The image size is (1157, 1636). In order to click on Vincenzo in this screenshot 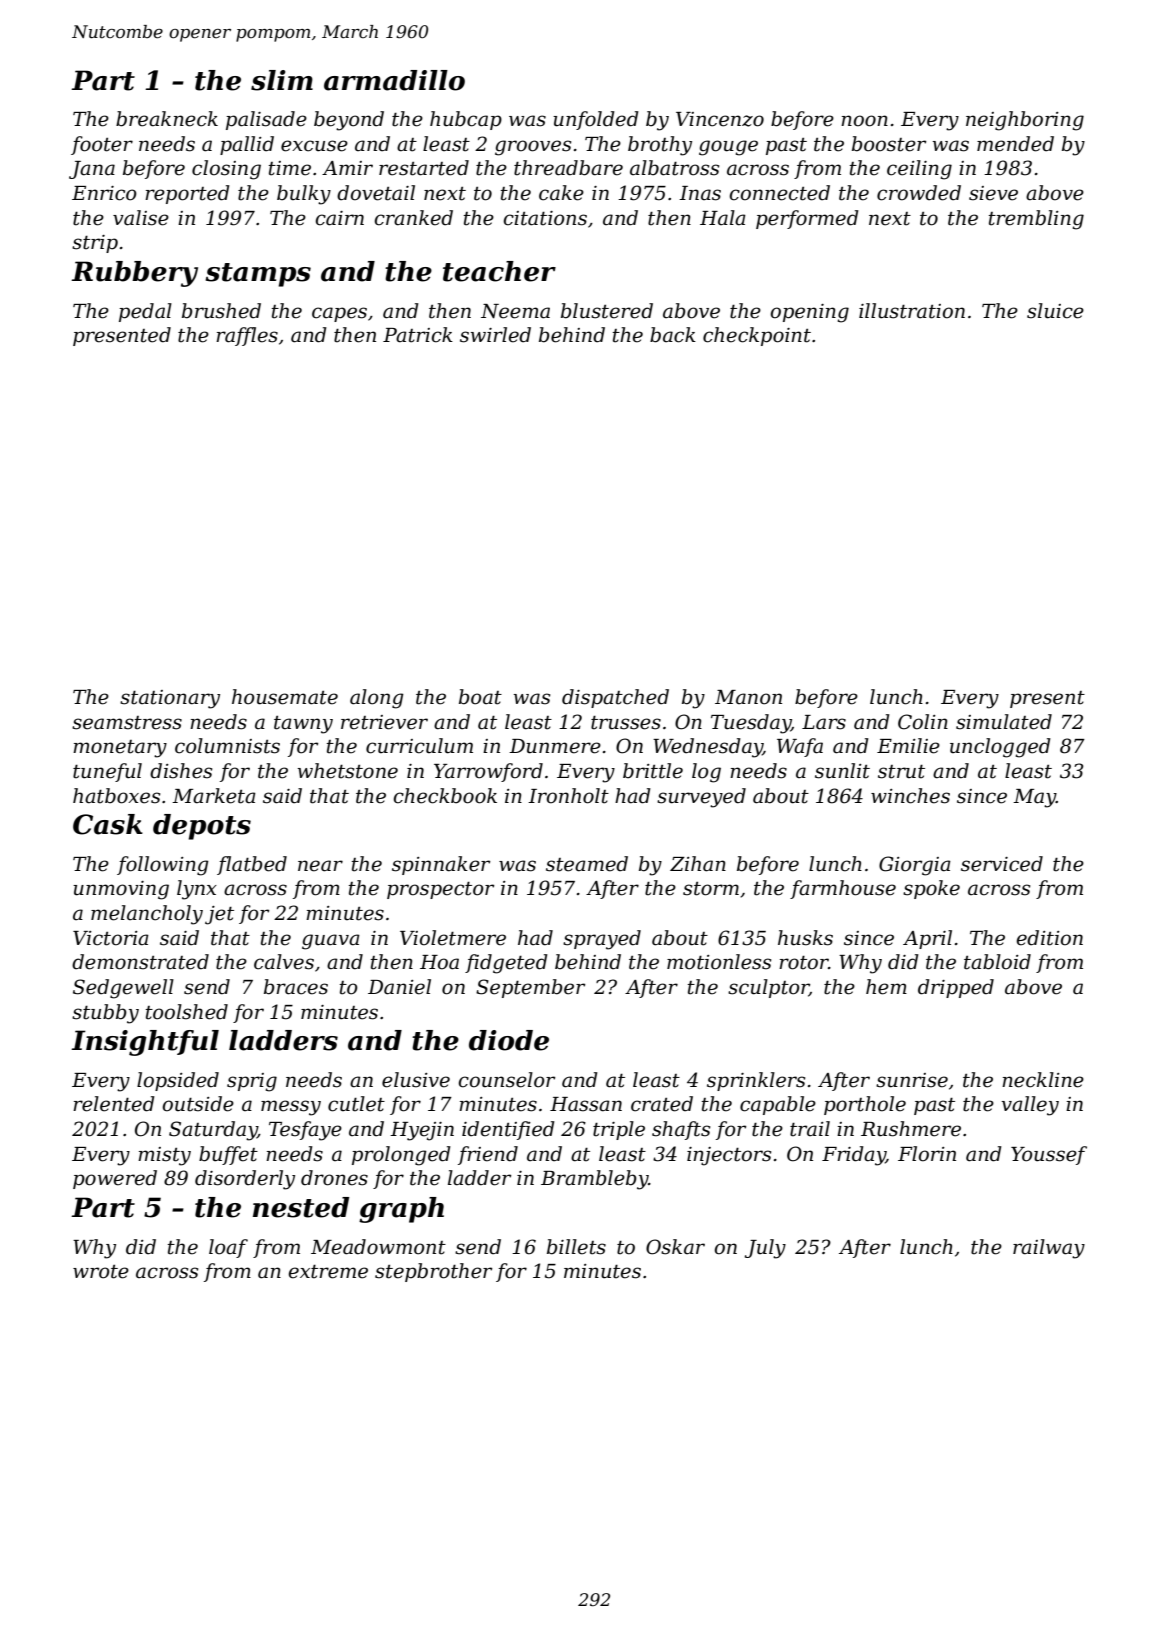, I will do `click(720, 119)`.
